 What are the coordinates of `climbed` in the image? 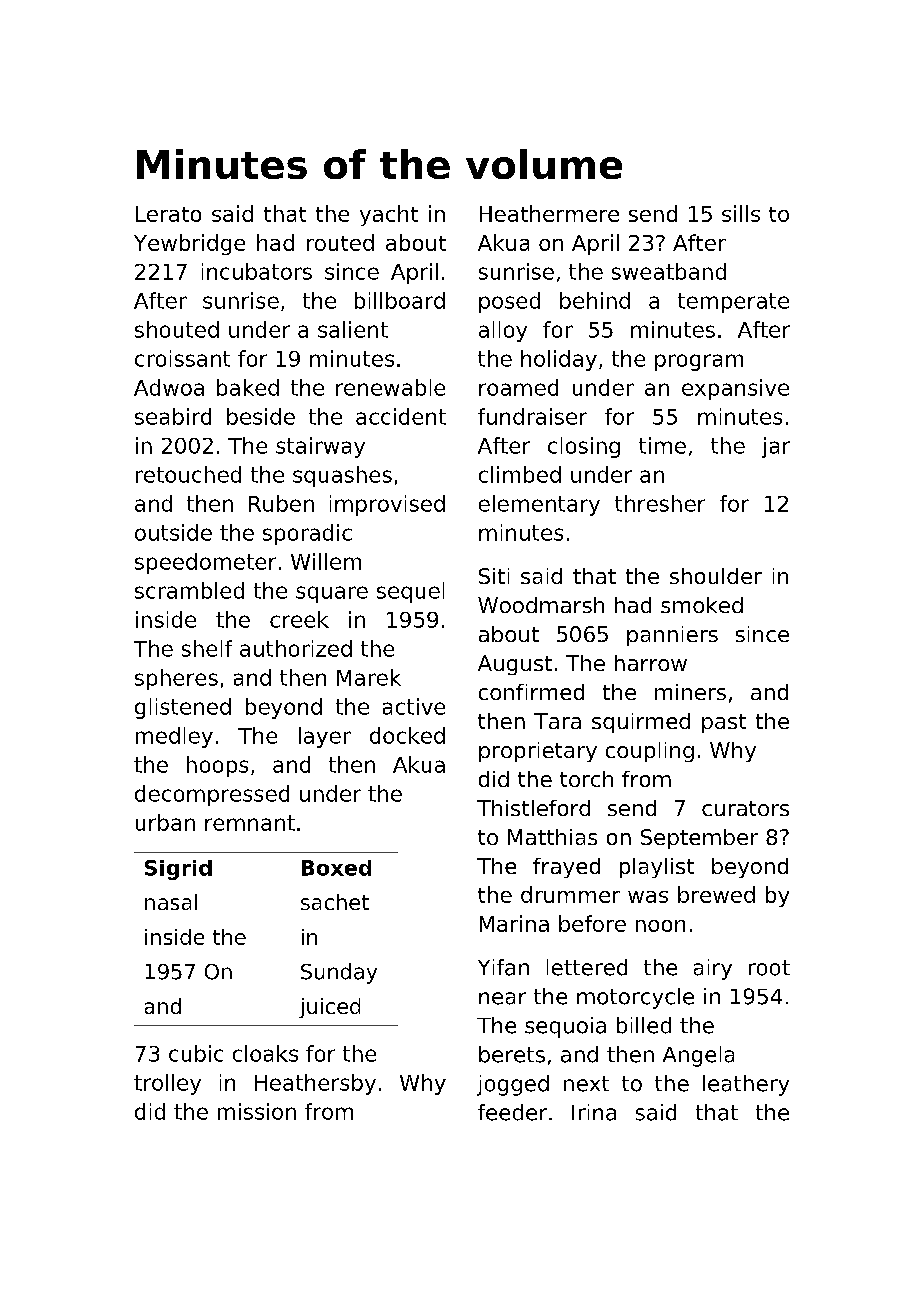 It's located at (520, 474).
